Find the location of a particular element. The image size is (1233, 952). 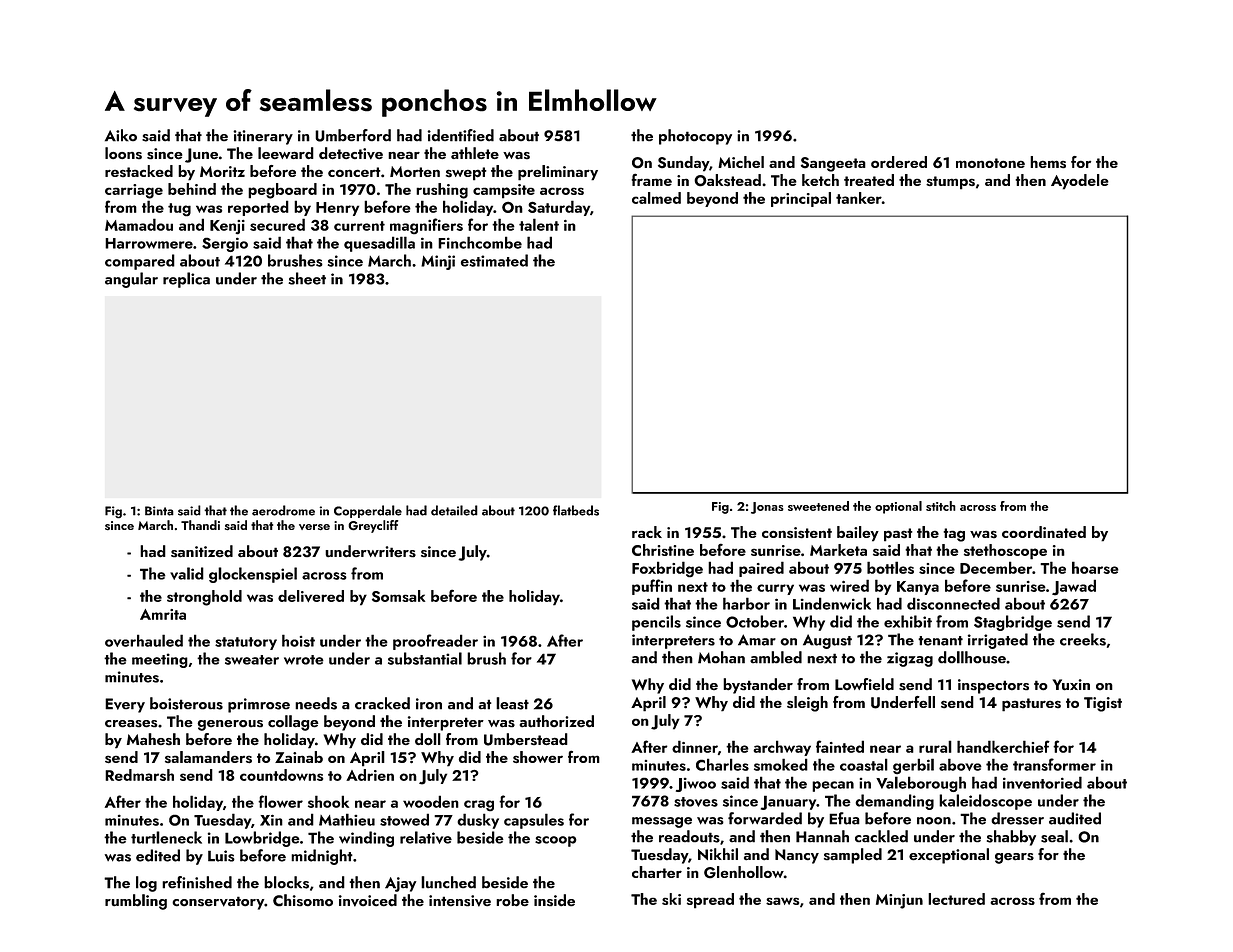

disconnected is located at coordinates (953, 603).
